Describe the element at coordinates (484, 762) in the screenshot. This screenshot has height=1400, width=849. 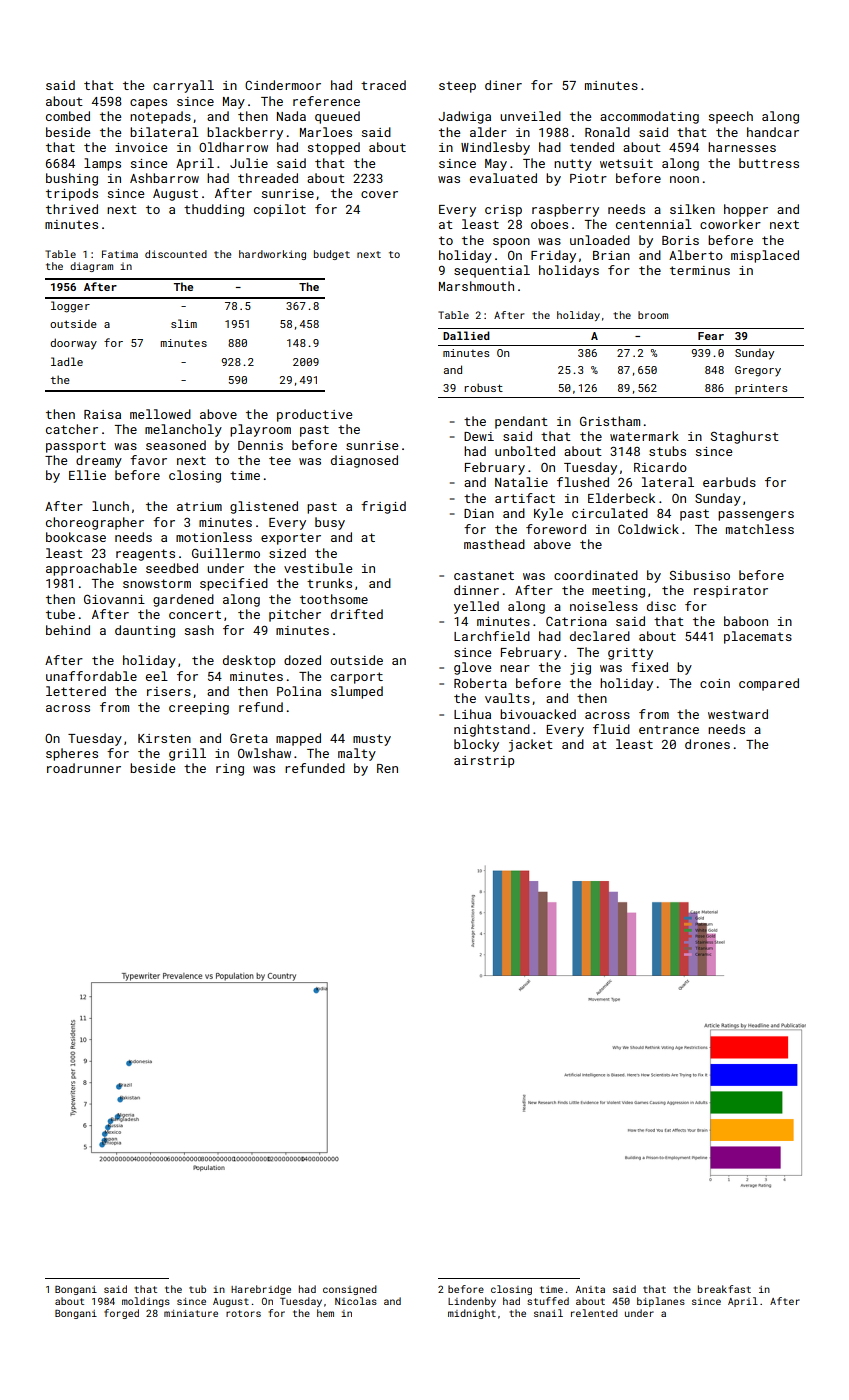
I see `airstrip` at that location.
